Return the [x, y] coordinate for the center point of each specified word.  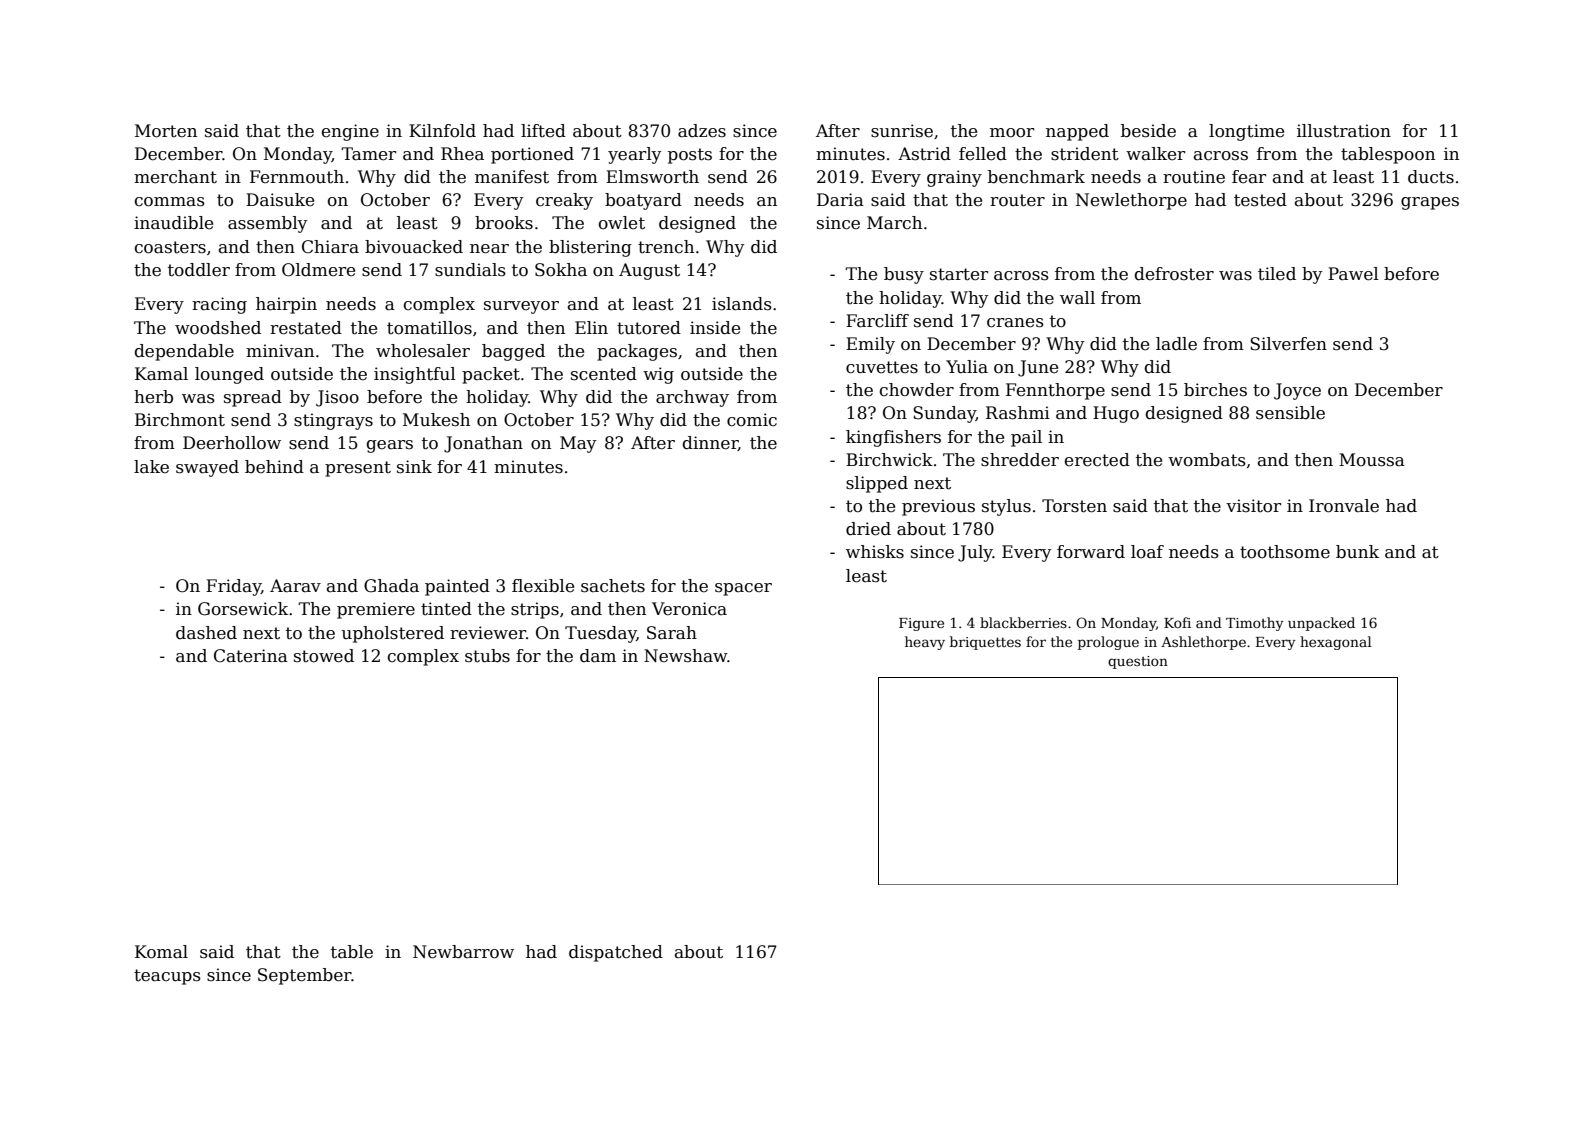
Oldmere [318, 270]
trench [666, 247]
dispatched [616, 953]
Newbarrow [463, 952]
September [305, 976]
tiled [1277, 274]
